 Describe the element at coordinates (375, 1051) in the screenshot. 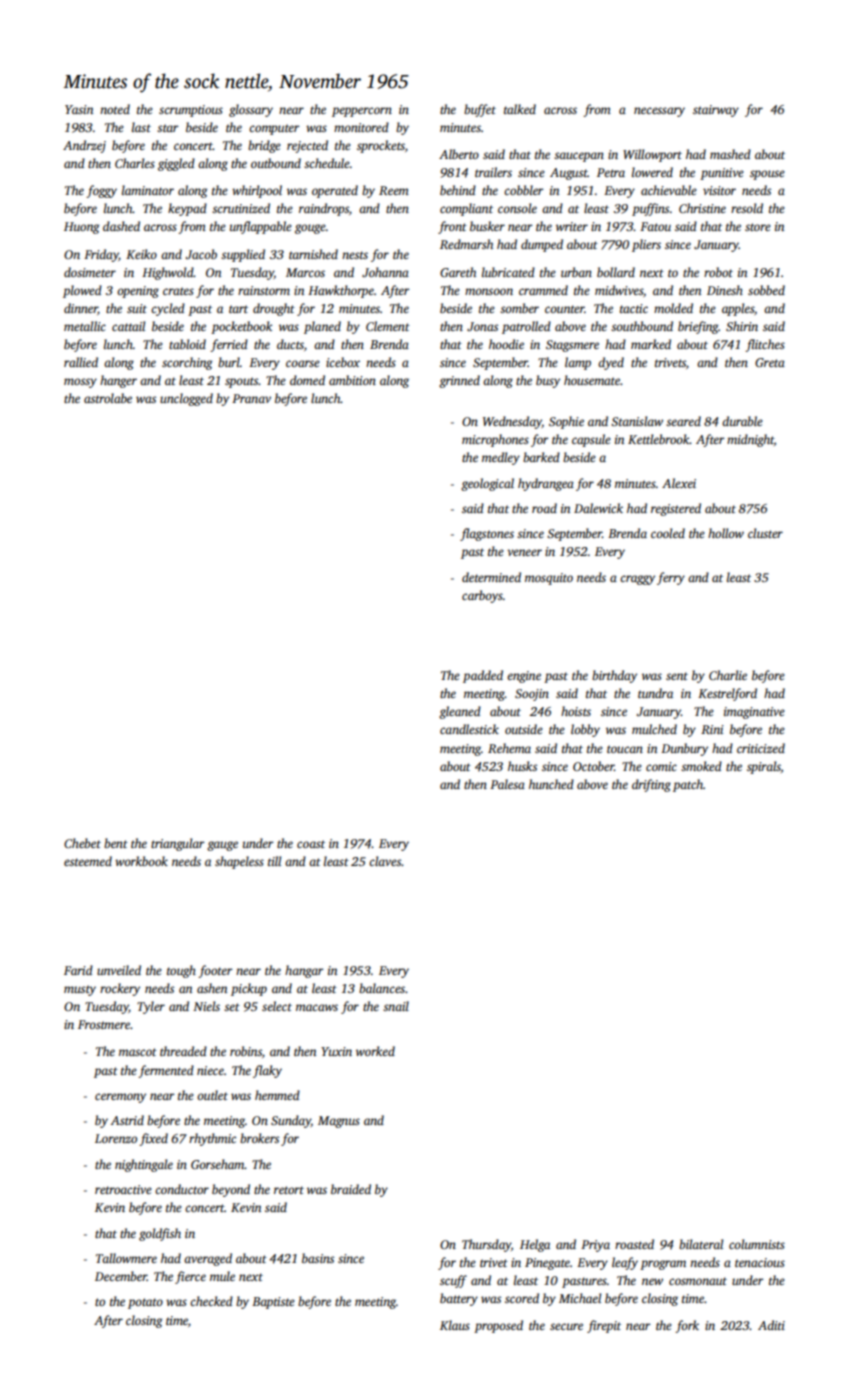

I see `worked` at that location.
